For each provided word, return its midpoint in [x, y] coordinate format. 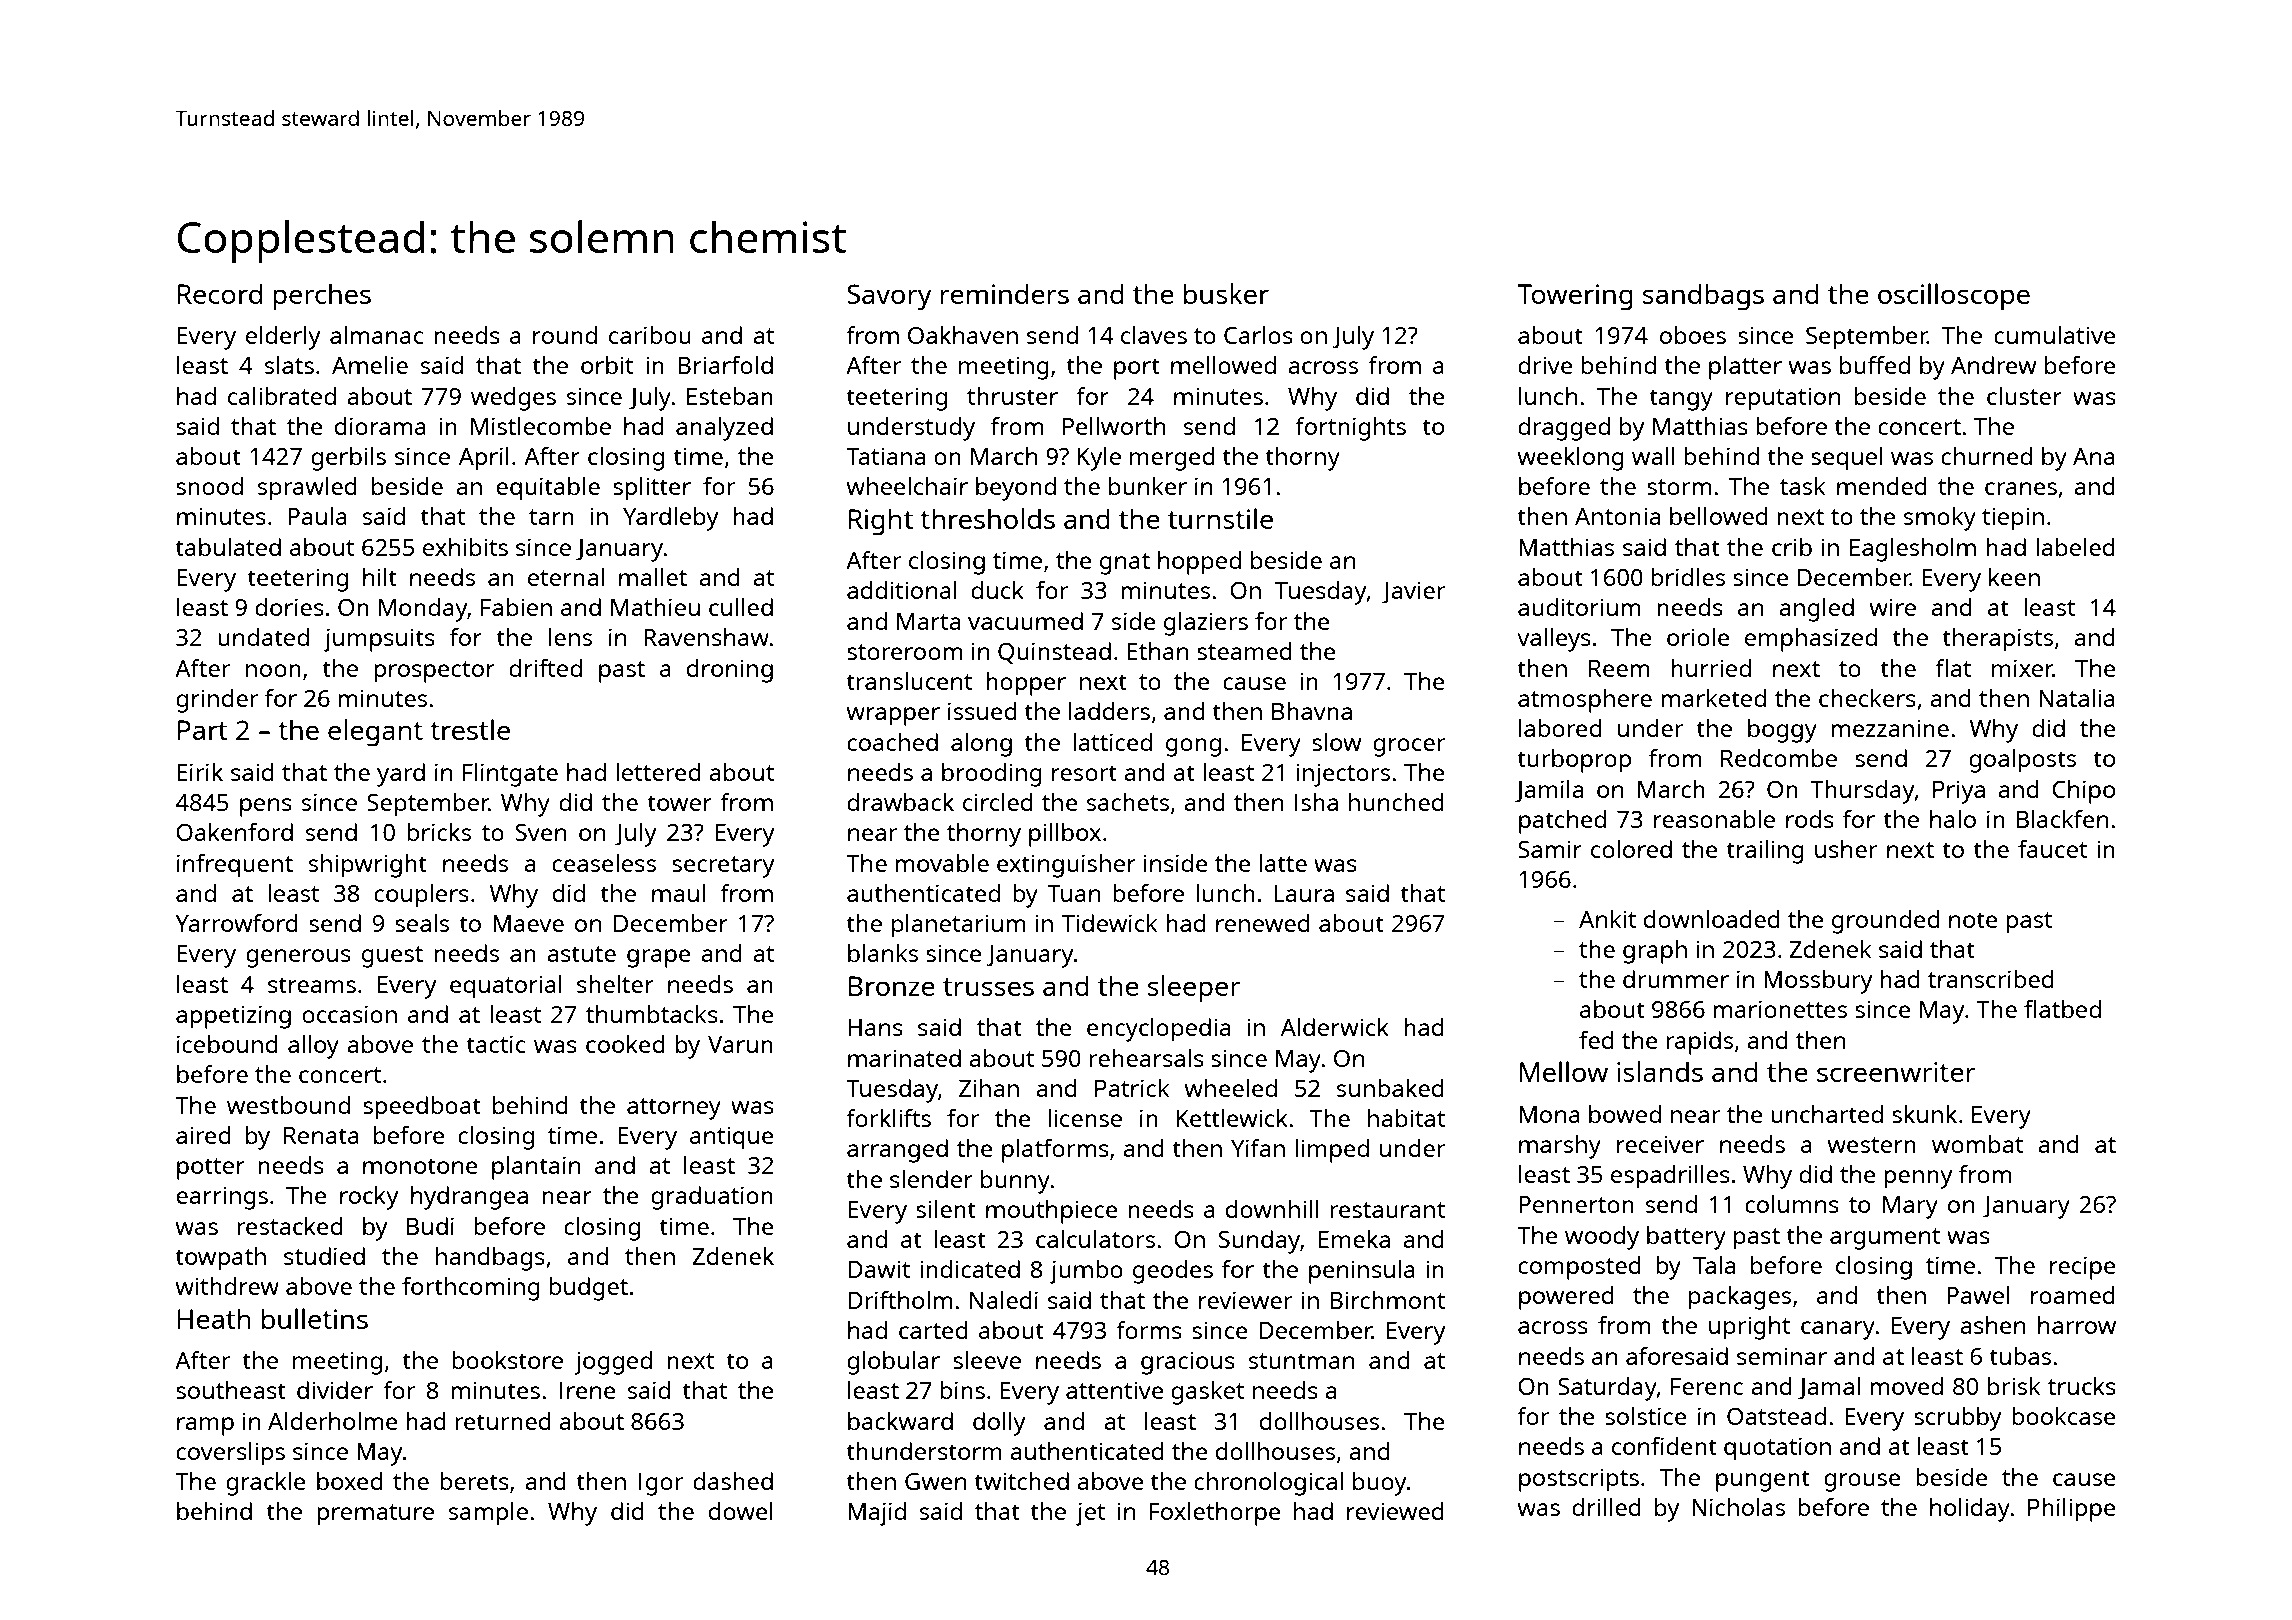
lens [570, 637]
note [1973, 920]
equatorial [506, 987]
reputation [1783, 399]
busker [1226, 293]
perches [322, 297]
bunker [1148, 486]
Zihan [989, 1088]
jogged [613, 1363]
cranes [2021, 488]
